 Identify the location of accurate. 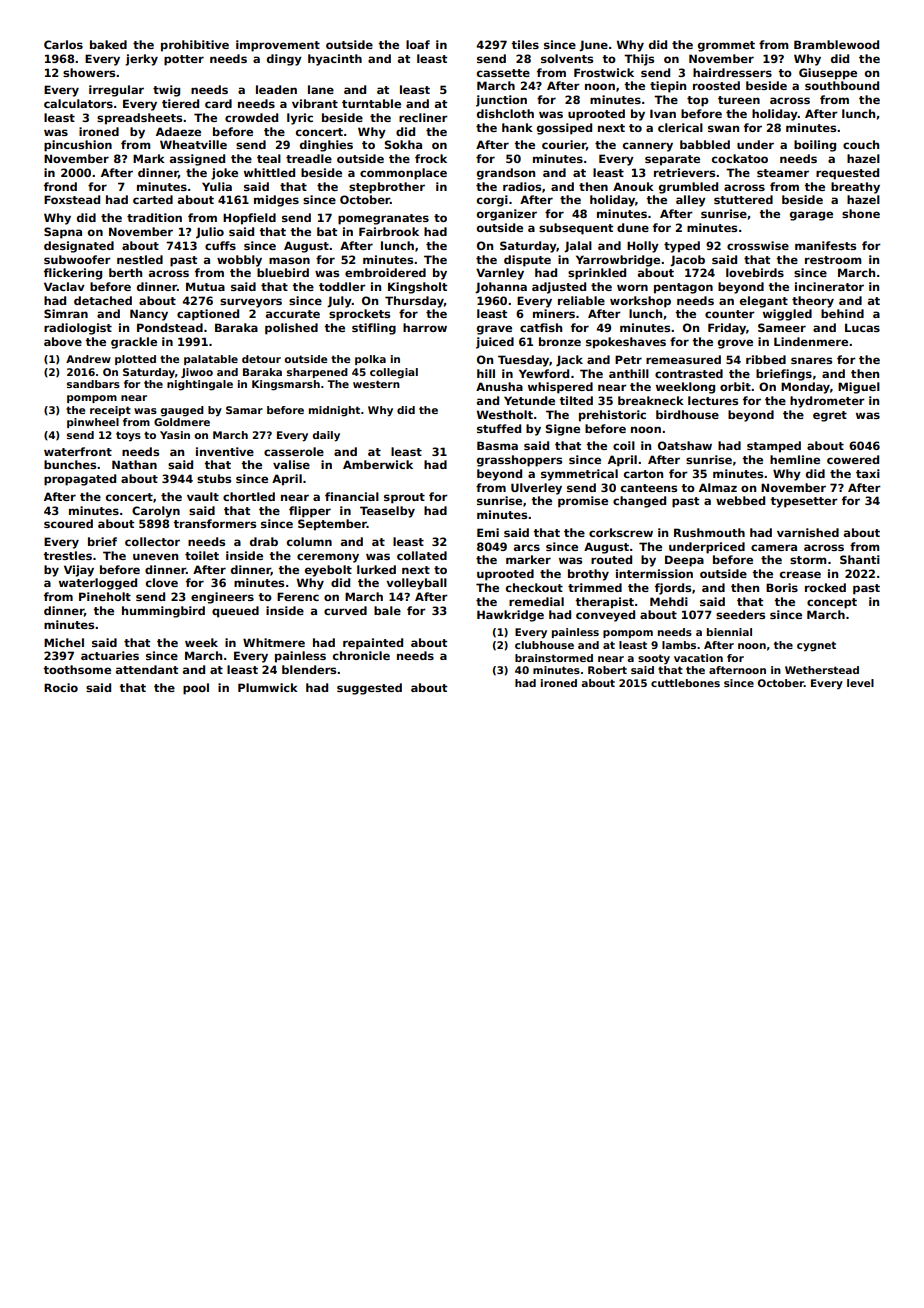
(293, 314).
